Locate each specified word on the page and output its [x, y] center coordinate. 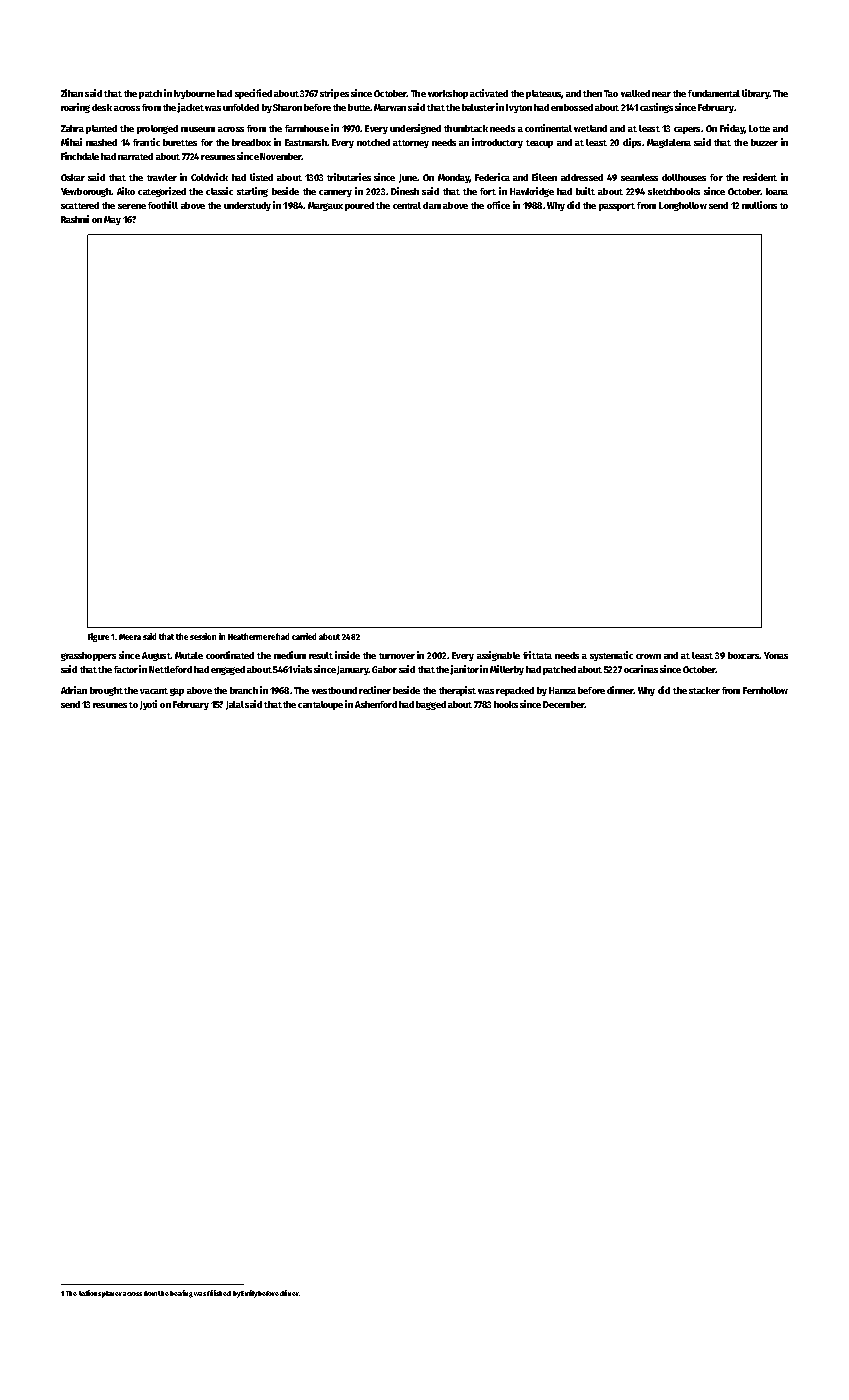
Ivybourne [194, 94]
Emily [249, 1294]
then [592, 93]
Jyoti [148, 705]
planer [112, 1294]
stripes [334, 94]
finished [219, 1293]
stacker [704, 690]
